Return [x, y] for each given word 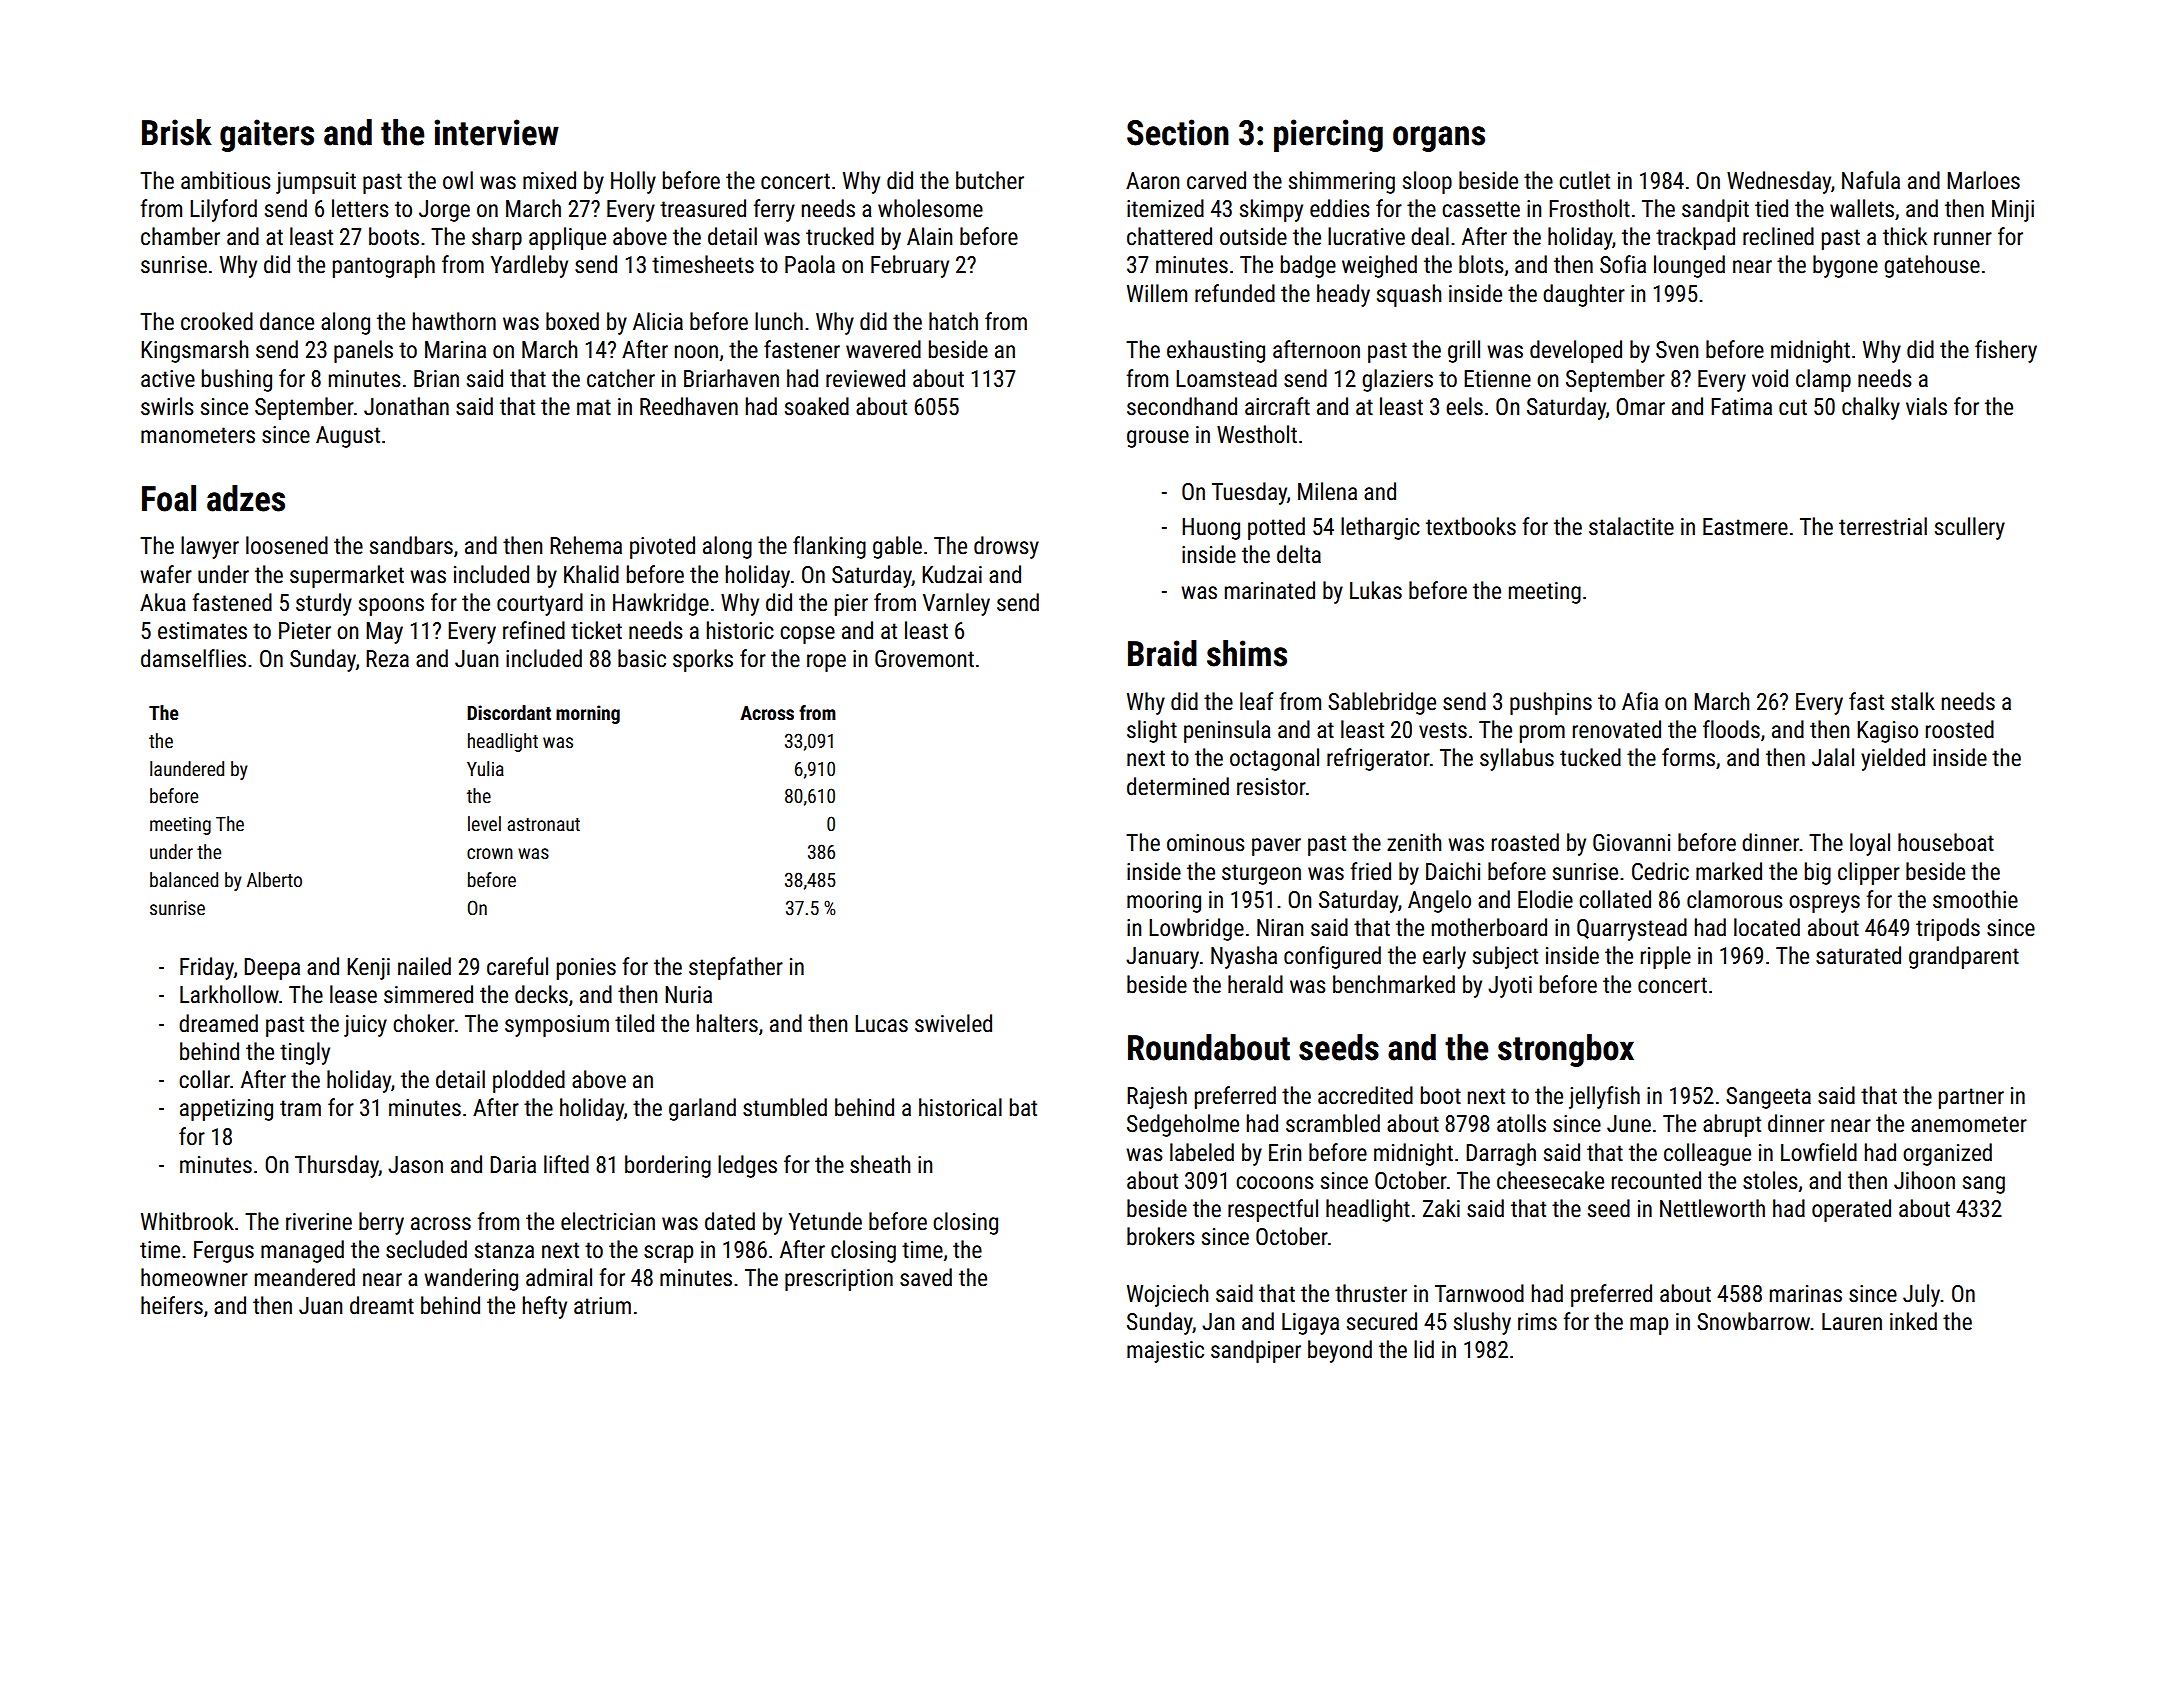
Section [1178, 132]
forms [1688, 757]
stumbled [785, 1107]
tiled [634, 1023]
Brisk [177, 132]
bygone [1845, 266]
